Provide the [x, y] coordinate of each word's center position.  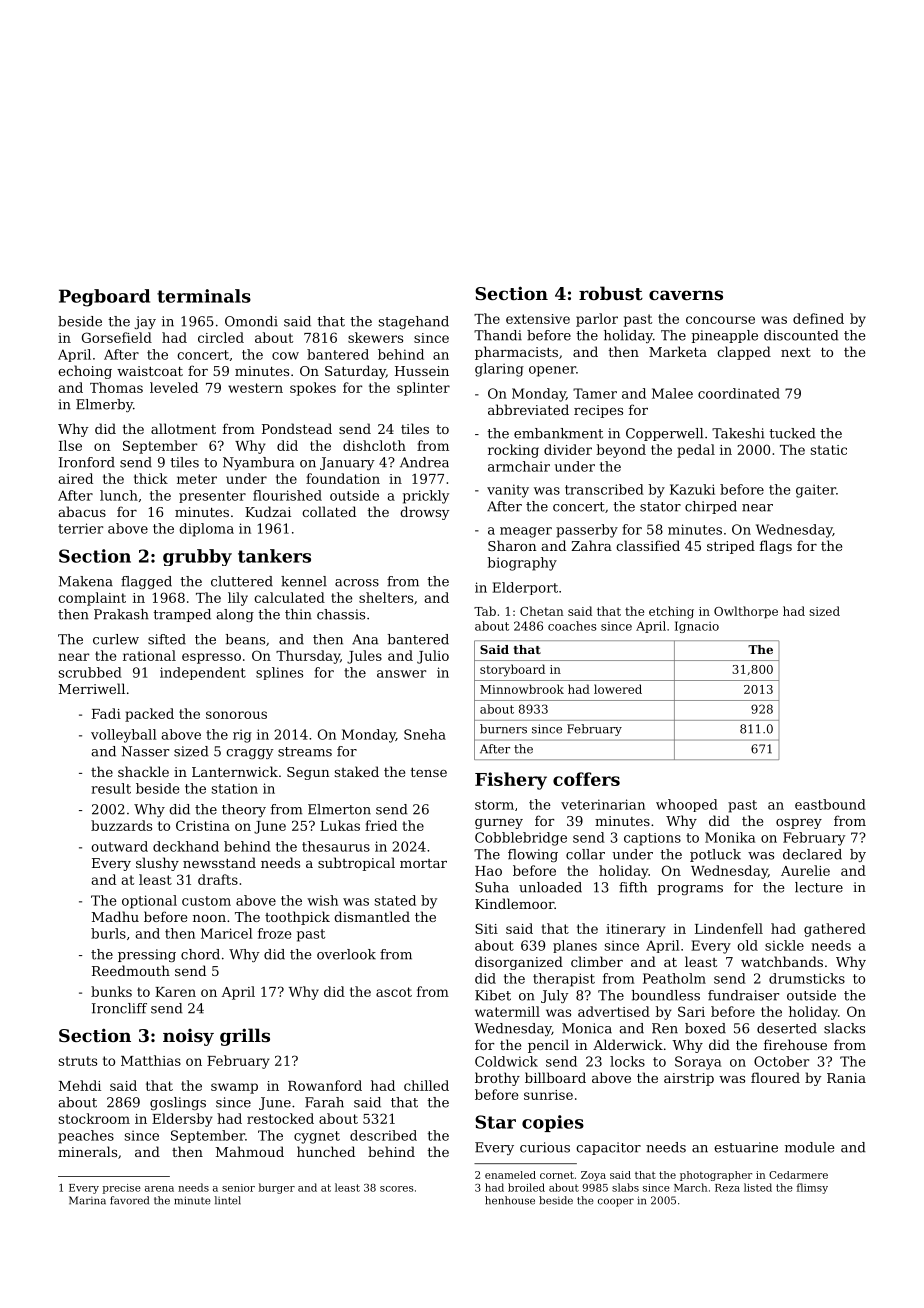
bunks [111, 991]
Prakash [121, 614]
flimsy [812, 1188]
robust [611, 293]
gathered [835, 930]
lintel [228, 1200]
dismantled [372, 916]
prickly [426, 497]
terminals [204, 296]
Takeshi [738, 433]
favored [129, 1200]
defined [818, 318]
